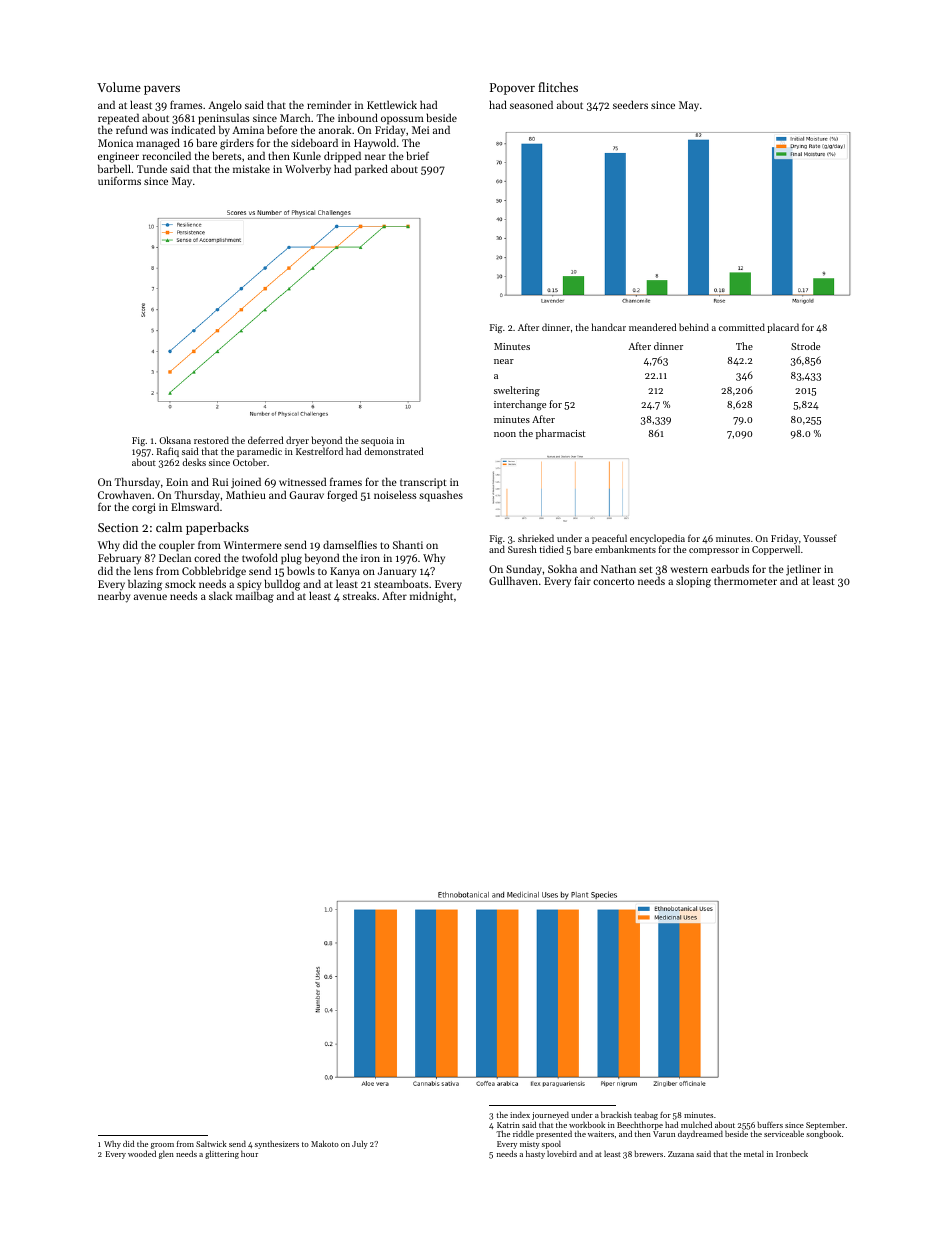  I want to click on Saltwick, so click(211, 1143).
